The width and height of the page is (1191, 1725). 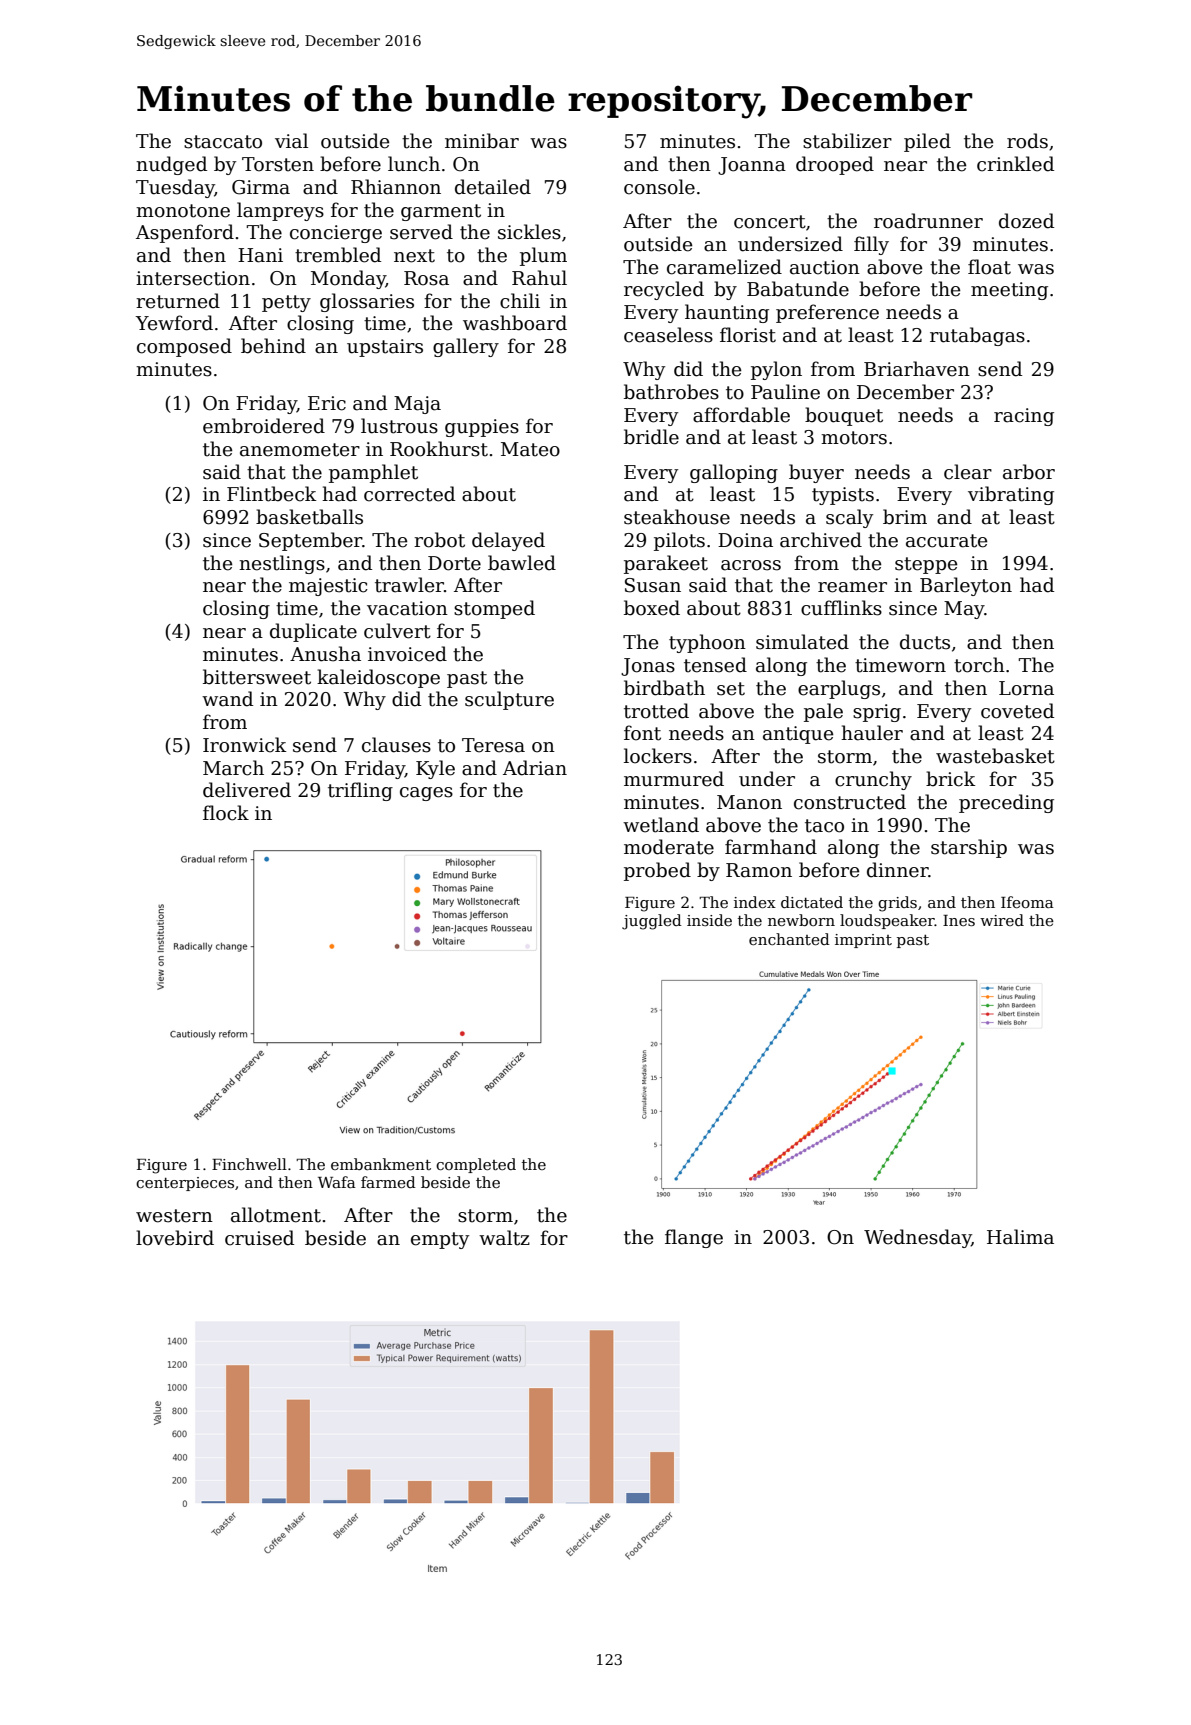 What do you see at coordinates (482, 141) in the page?
I see `minibar` at bounding box center [482, 141].
